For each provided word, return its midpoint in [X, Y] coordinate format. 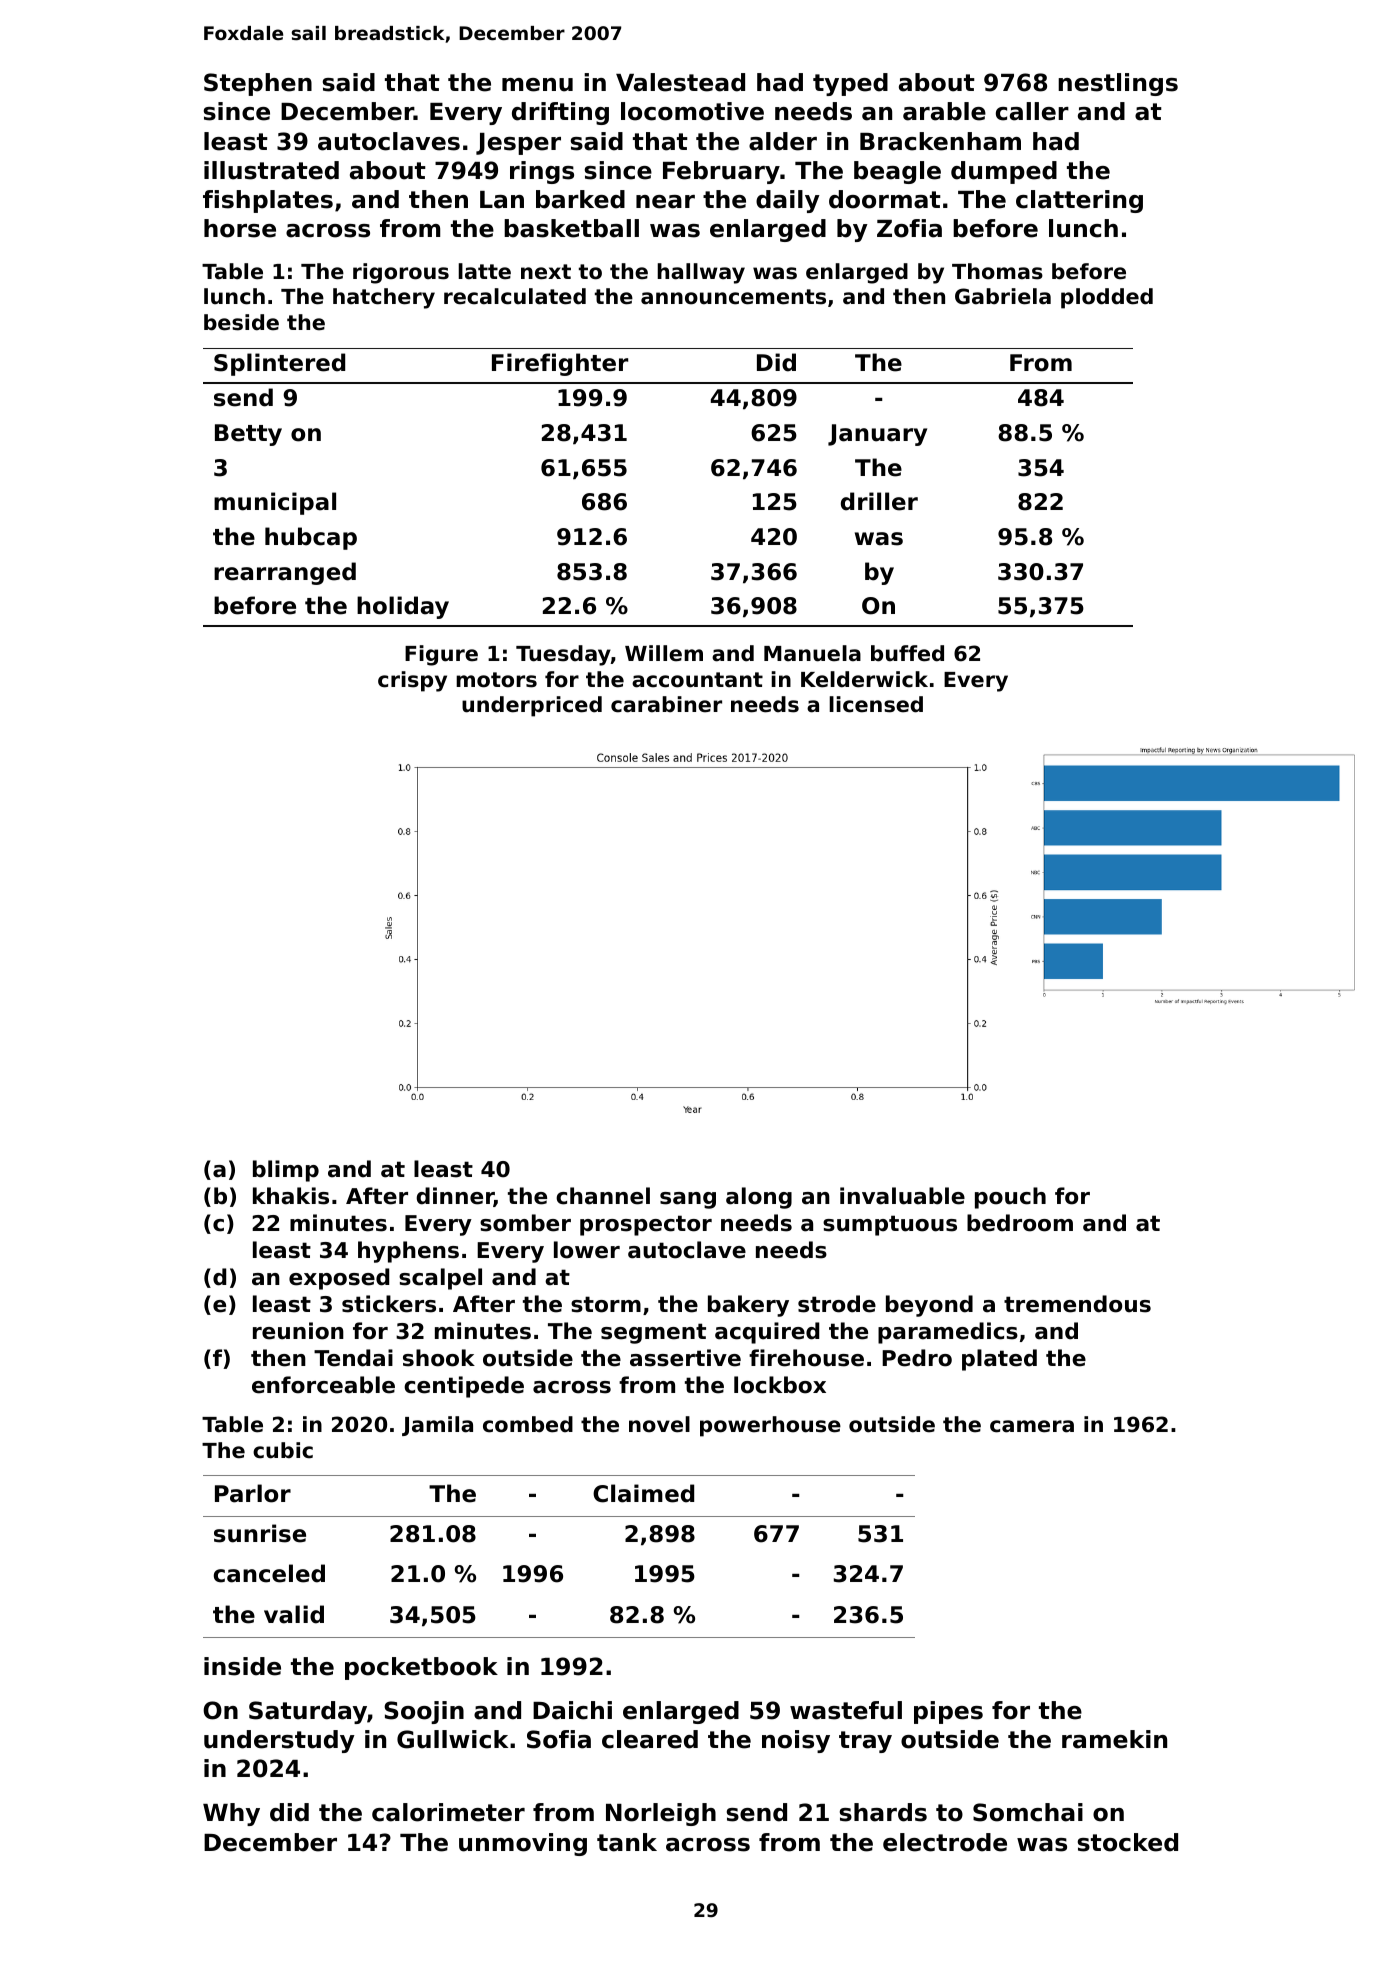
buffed [907, 653]
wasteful [846, 1710]
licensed [876, 704]
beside [241, 322]
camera [1032, 1426]
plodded [1107, 298]
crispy [412, 681]
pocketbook [421, 1668]
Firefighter [560, 364]
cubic [283, 1450]
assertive [685, 1358]
